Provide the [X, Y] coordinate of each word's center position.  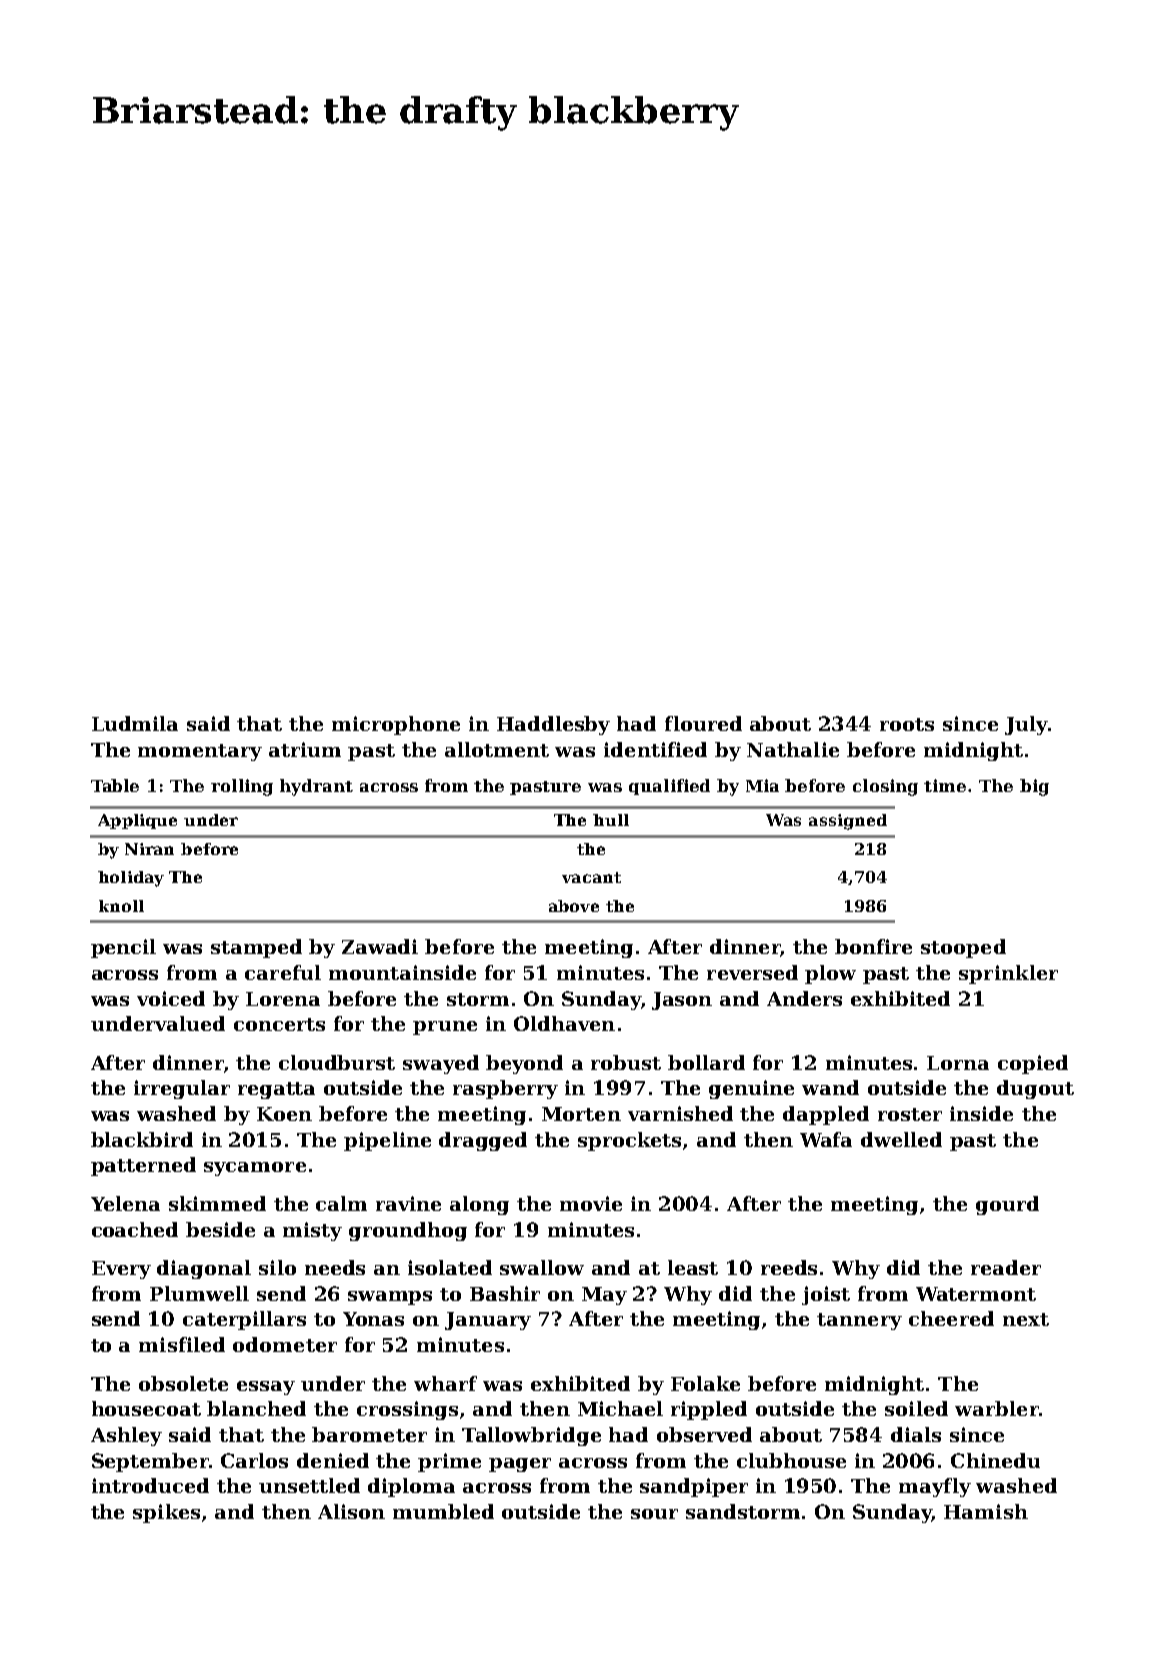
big [1034, 787]
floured [703, 723]
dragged [483, 1141]
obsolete [183, 1383]
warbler [997, 1408]
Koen [284, 1114]
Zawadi [380, 946]
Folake [705, 1383]
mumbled [443, 1511]
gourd [1007, 1205]
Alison [351, 1511]
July [1026, 725]
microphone [396, 725]
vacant [591, 877]
